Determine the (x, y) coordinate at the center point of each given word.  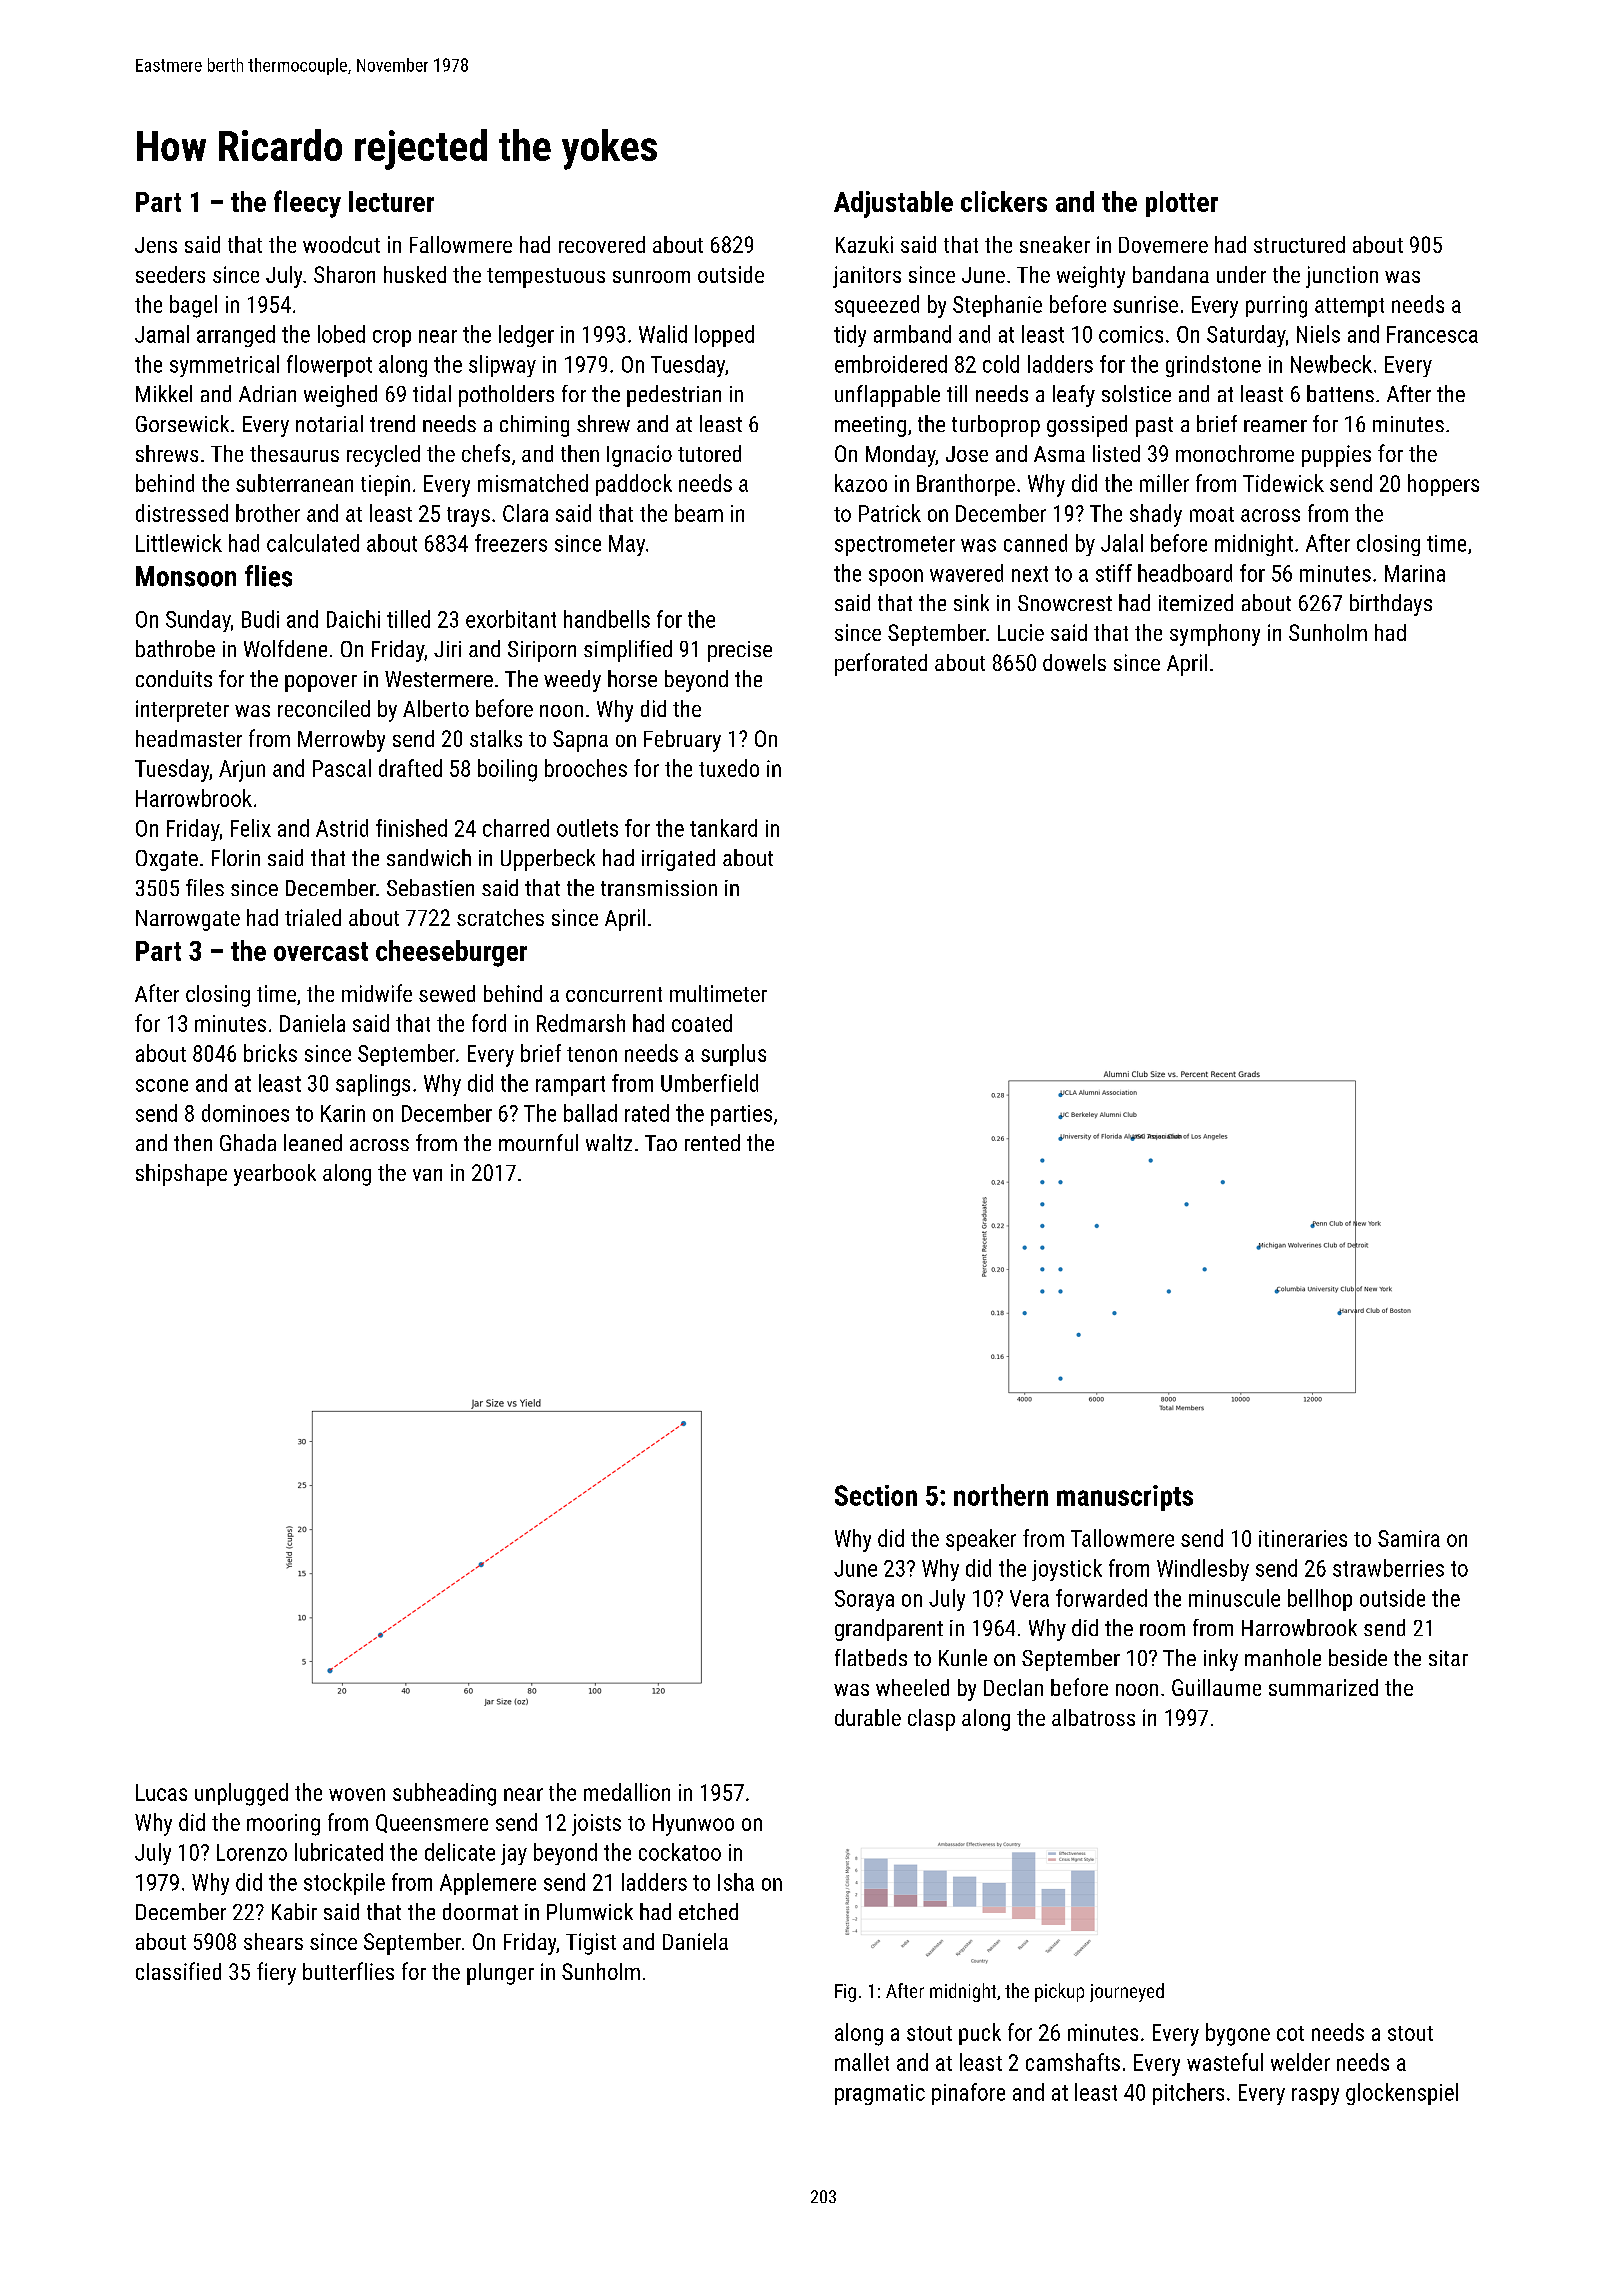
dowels (1074, 662)
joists (596, 1825)
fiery (276, 1973)
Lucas (161, 1792)
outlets (587, 828)
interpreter (182, 711)
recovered (602, 244)
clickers (1004, 201)
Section (876, 1495)
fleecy (307, 204)
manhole (1283, 1657)
